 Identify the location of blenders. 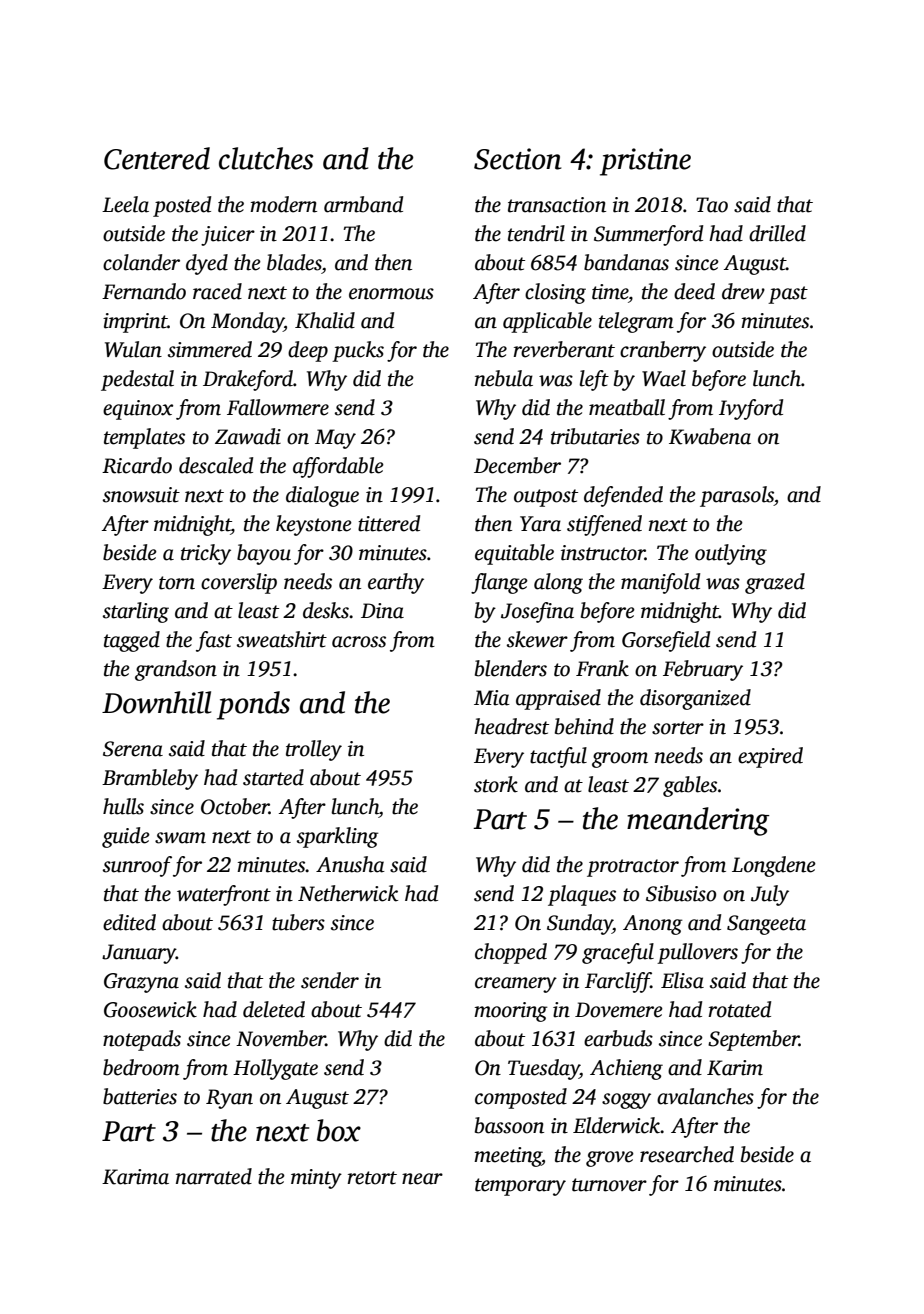
(511, 668).
